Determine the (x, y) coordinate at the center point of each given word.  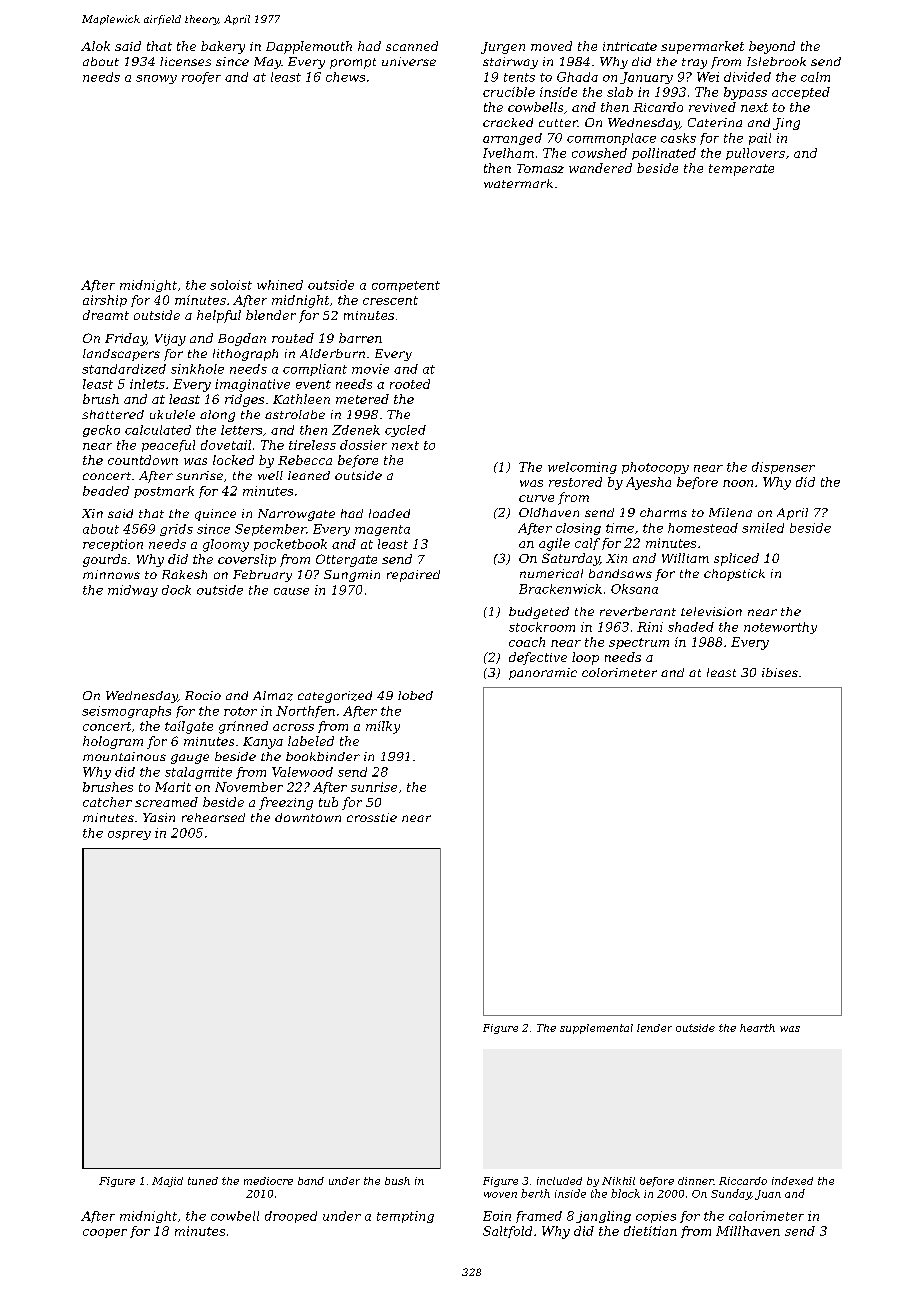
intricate (630, 46)
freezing (286, 803)
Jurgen (503, 48)
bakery (223, 47)
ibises (780, 672)
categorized (335, 697)
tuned (203, 1181)
